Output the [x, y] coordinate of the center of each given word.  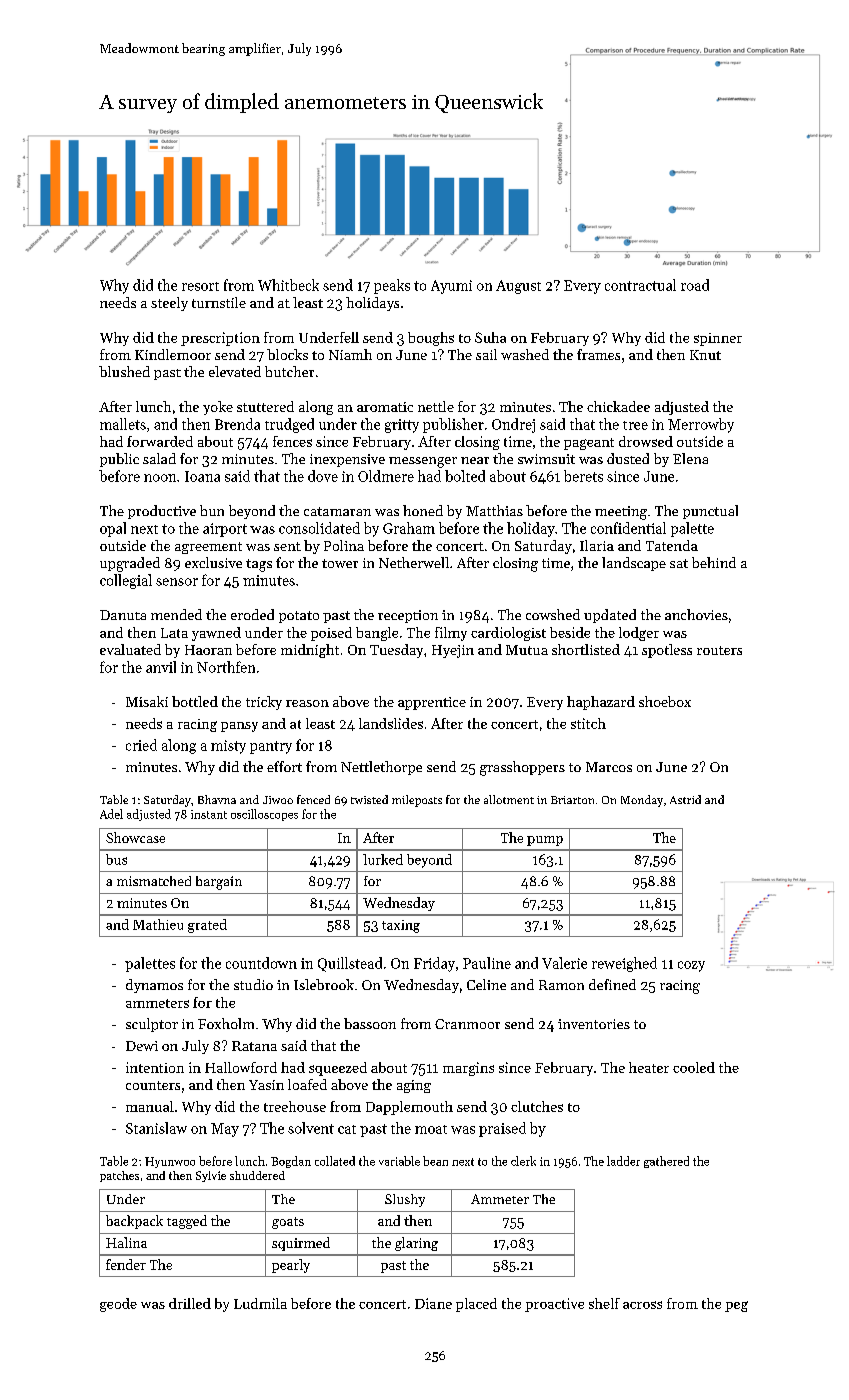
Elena [690, 458]
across [642, 1305]
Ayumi [451, 287]
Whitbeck [288, 285]
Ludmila [260, 1303]
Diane [433, 1303]
